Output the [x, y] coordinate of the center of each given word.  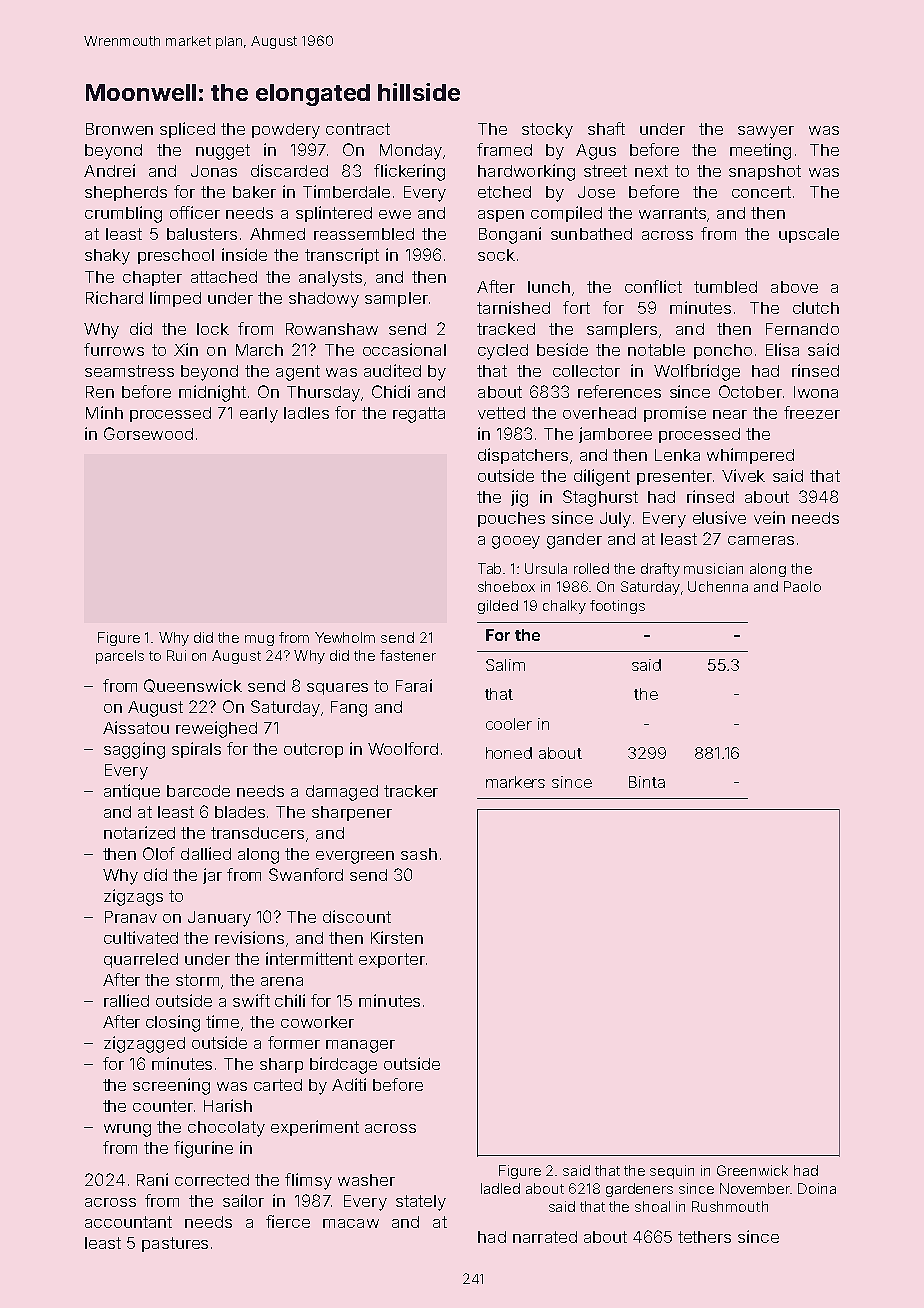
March [259, 350]
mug [259, 640]
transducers [257, 833]
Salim [505, 665]
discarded [289, 170]
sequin [672, 1172]
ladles [306, 413]
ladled [500, 1188]
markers [515, 782]
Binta [647, 782]
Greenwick [752, 1170]
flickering [409, 172]
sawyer [766, 132]
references [619, 391]
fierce [288, 1221]
